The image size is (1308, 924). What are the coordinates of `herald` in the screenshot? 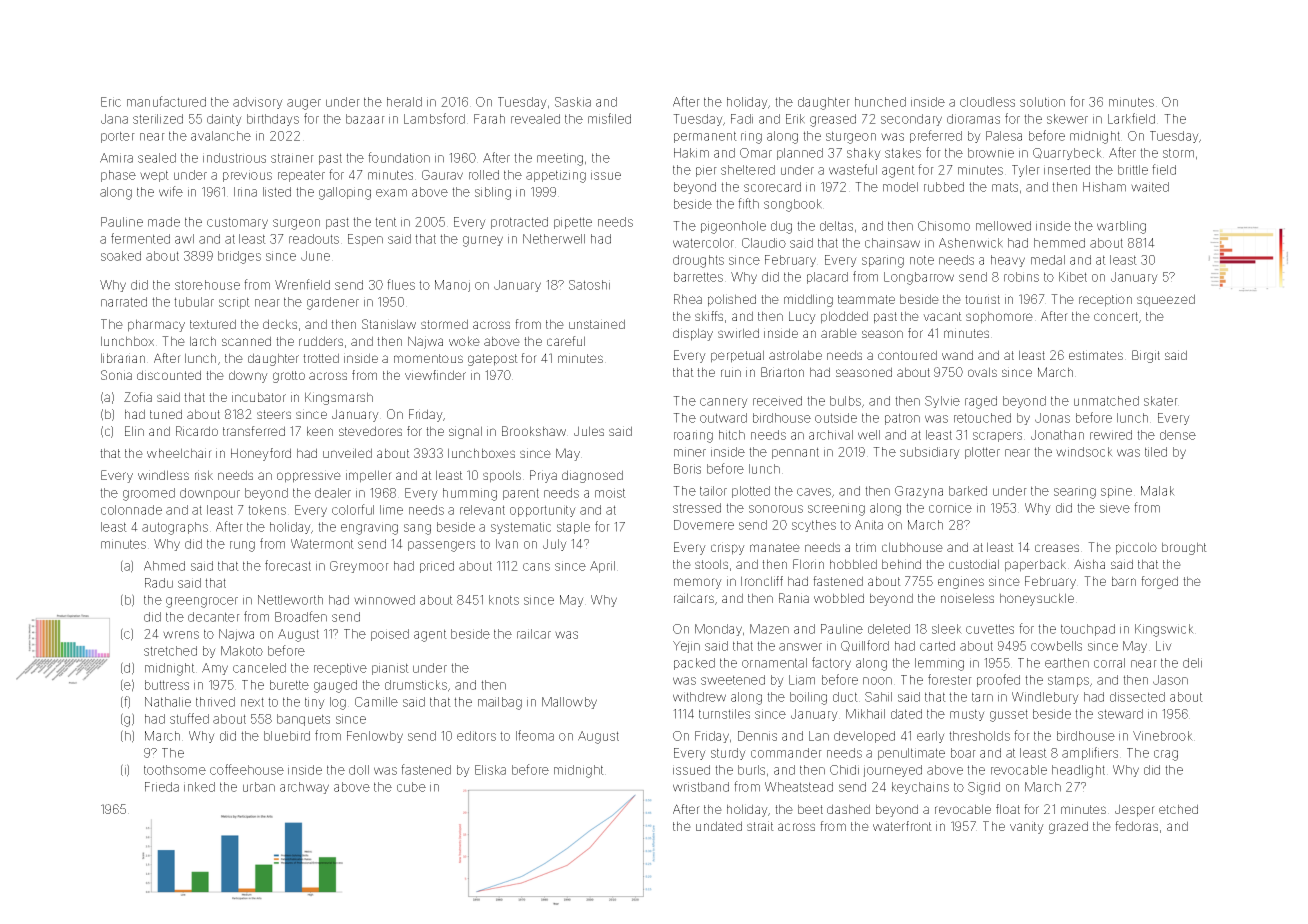 It's located at (404, 102).
